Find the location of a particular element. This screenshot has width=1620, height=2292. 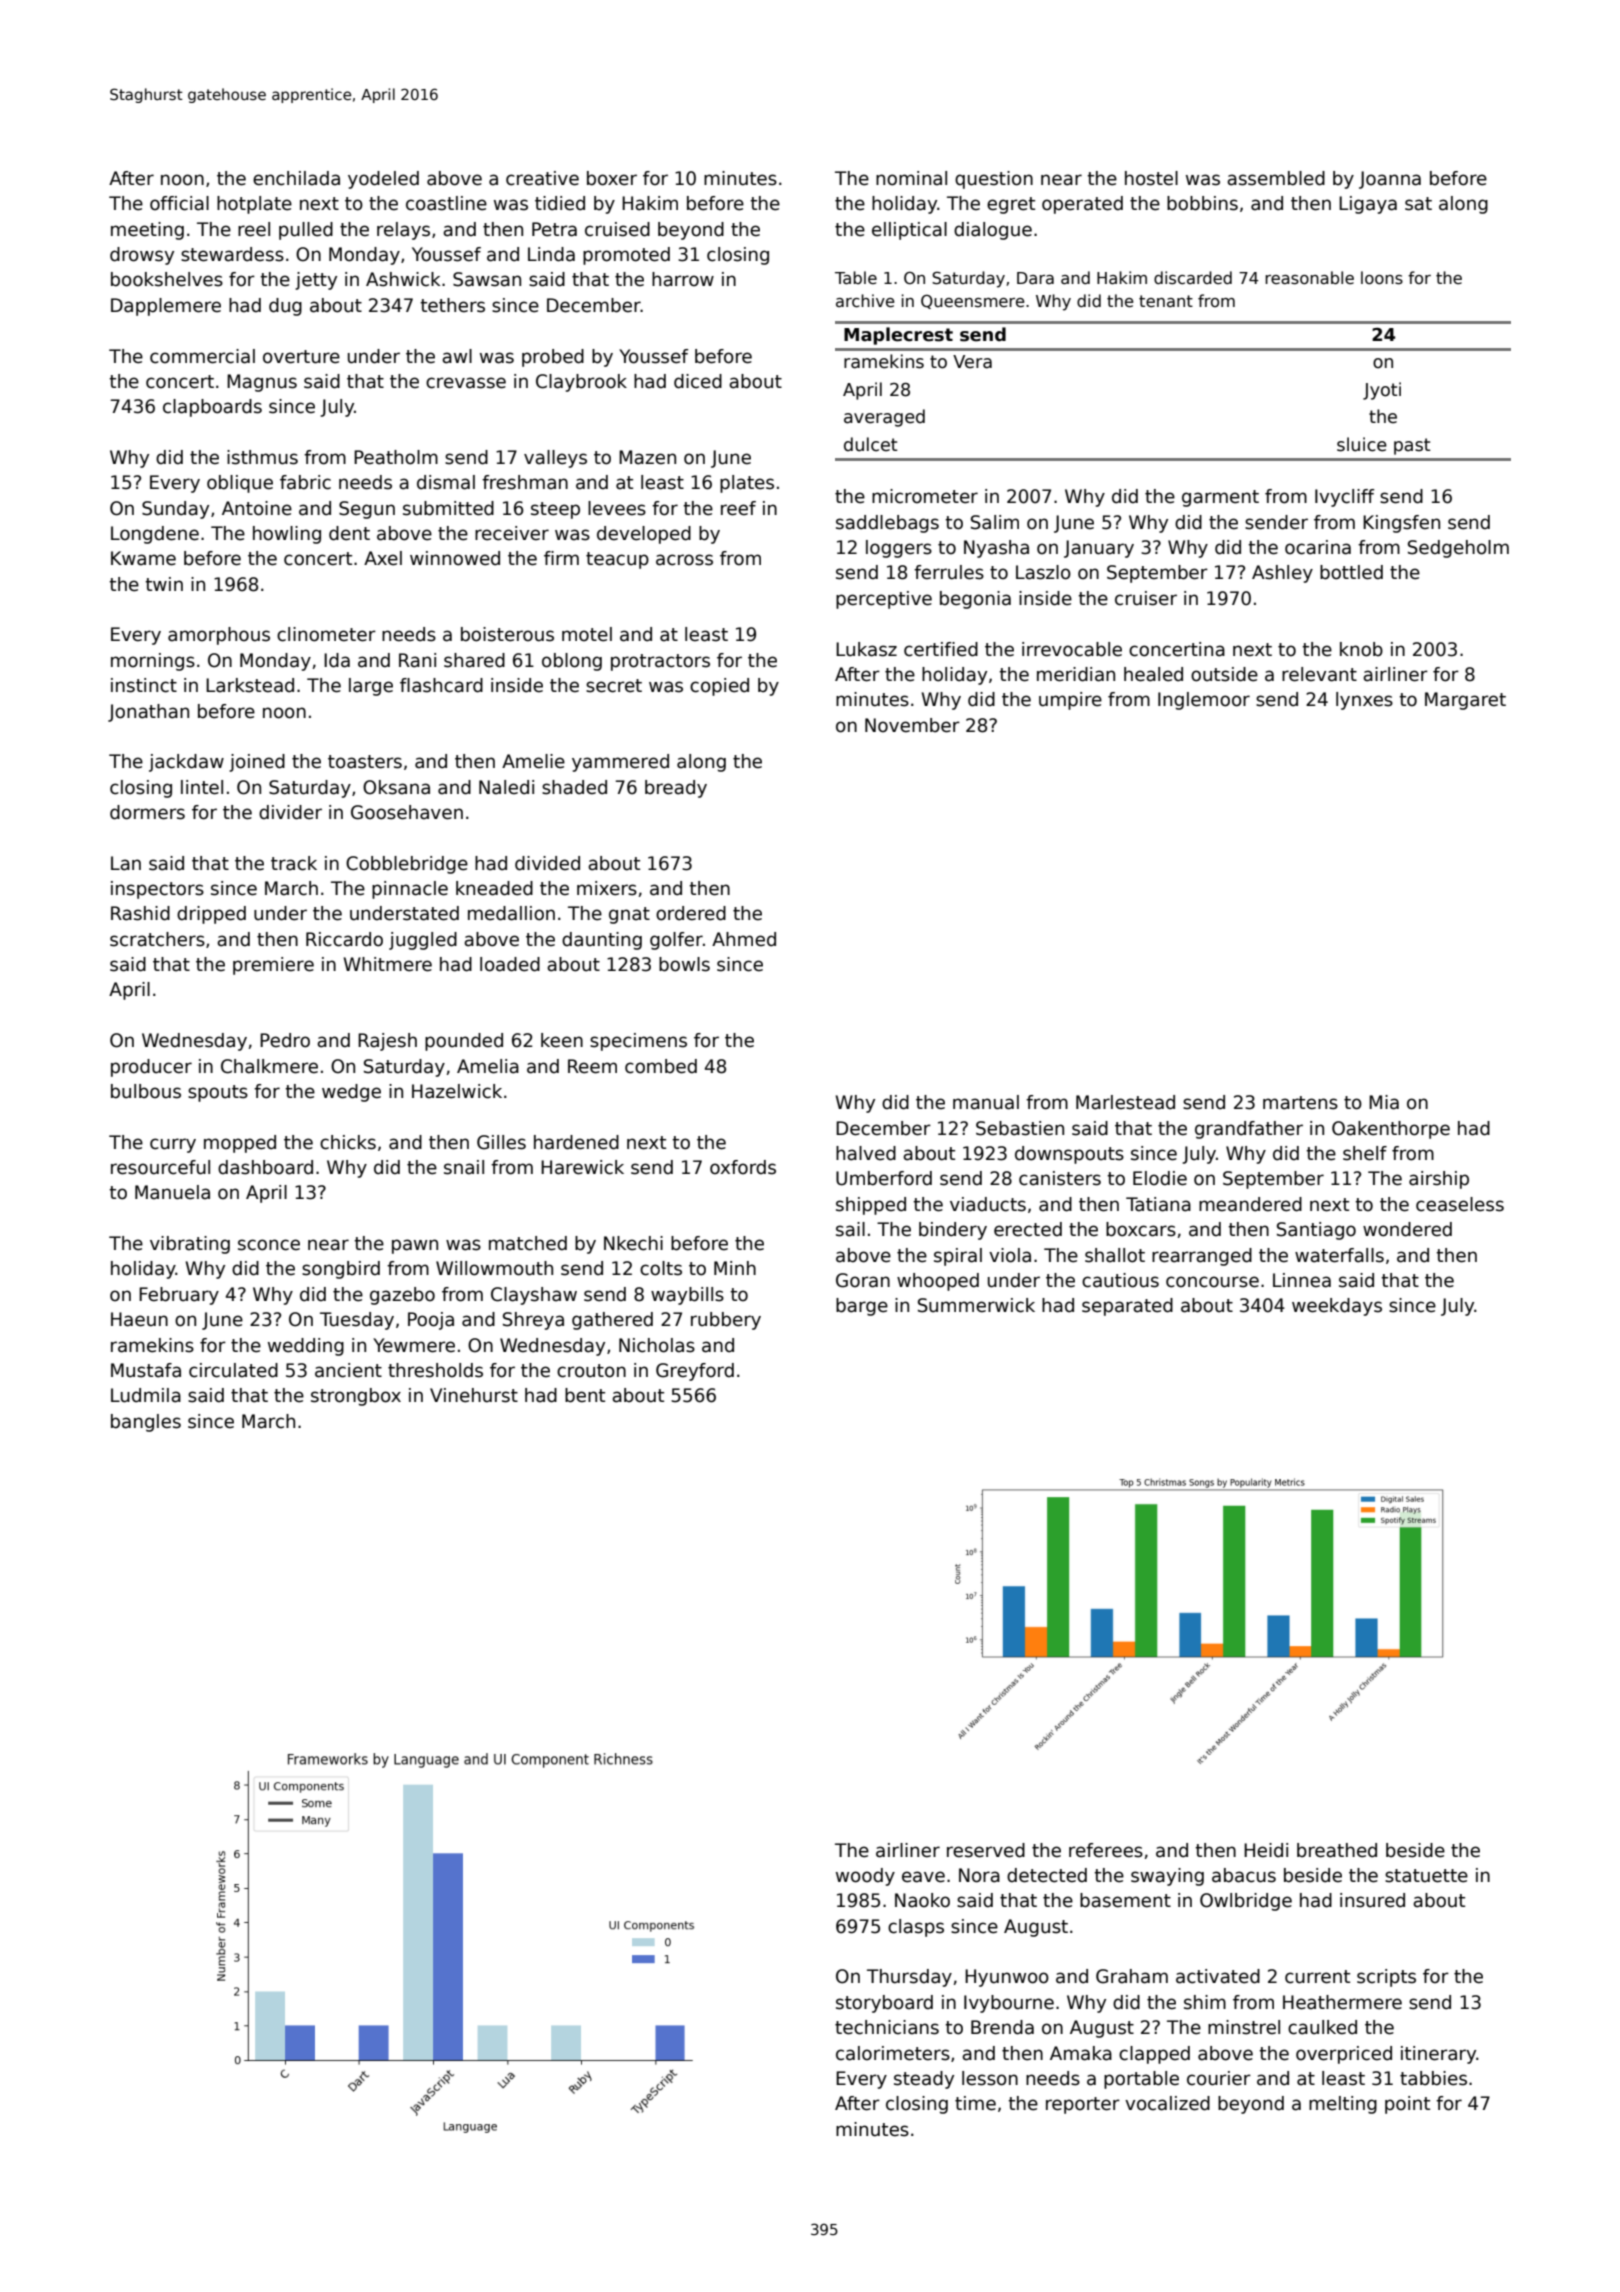

Greyford is located at coordinates (695, 1372).
